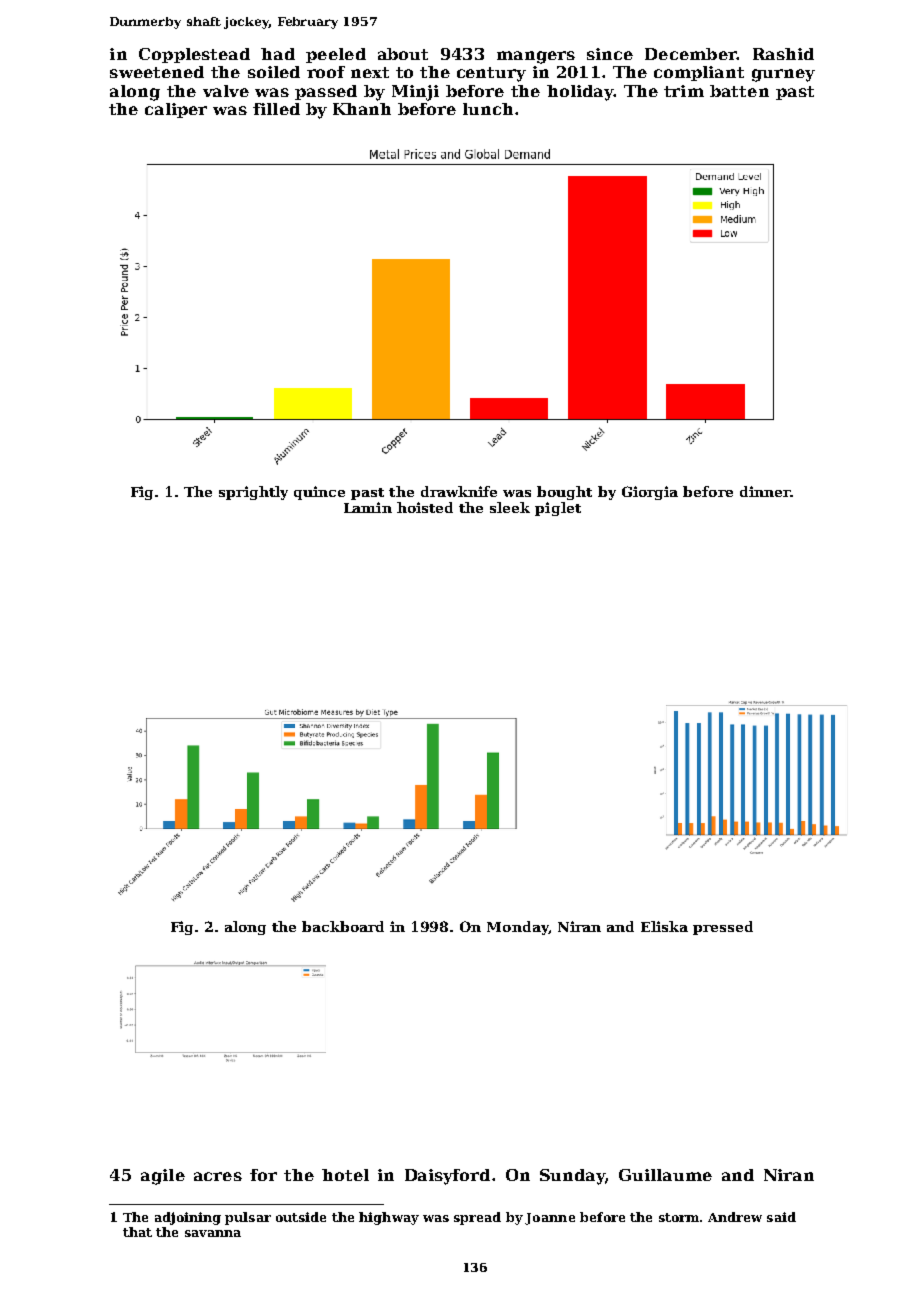 Image resolution: width=924 pixels, height=1308 pixels. I want to click on agile, so click(163, 1177).
